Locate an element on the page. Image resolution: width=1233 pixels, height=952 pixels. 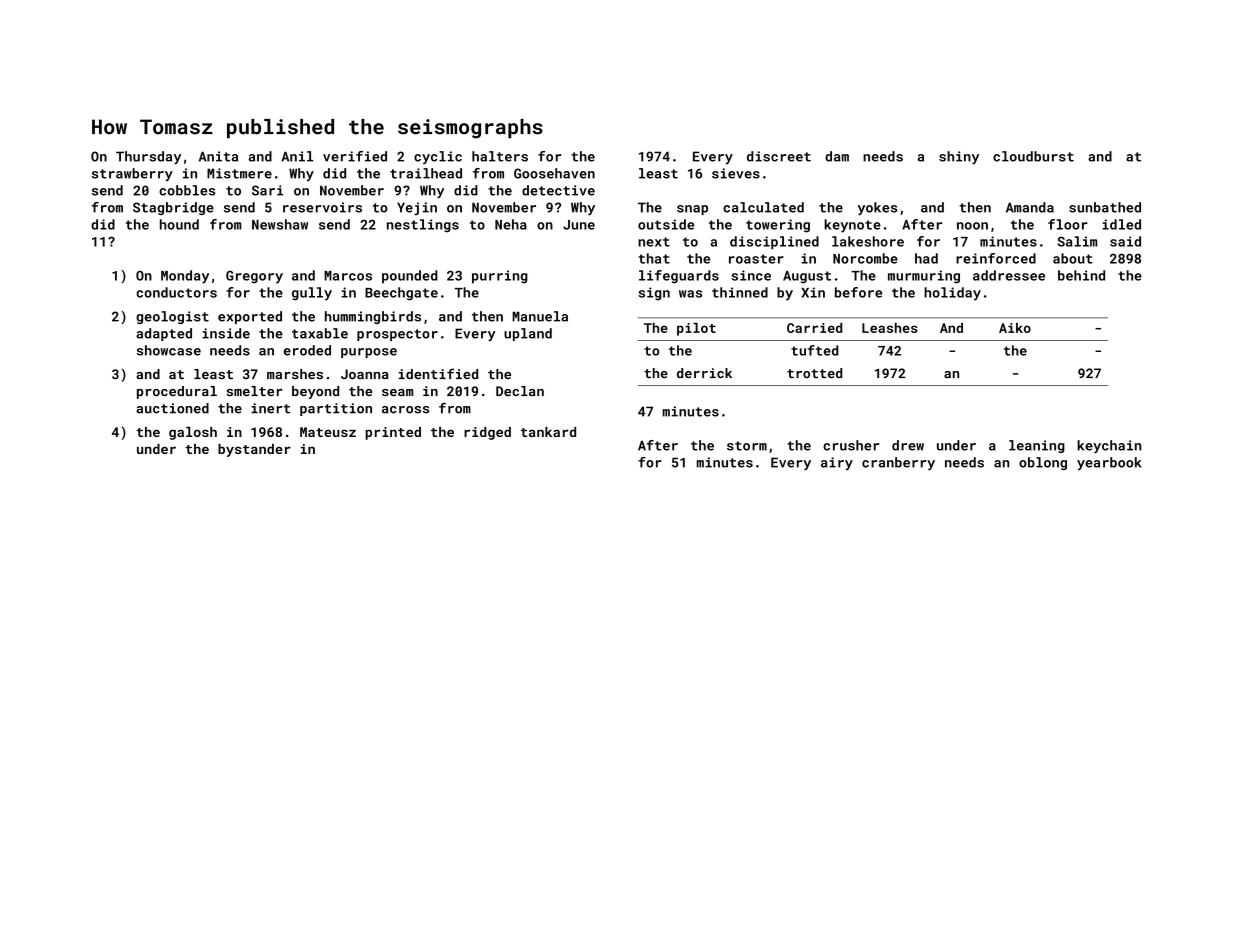
Sari is located at coordinates (267, 190).
